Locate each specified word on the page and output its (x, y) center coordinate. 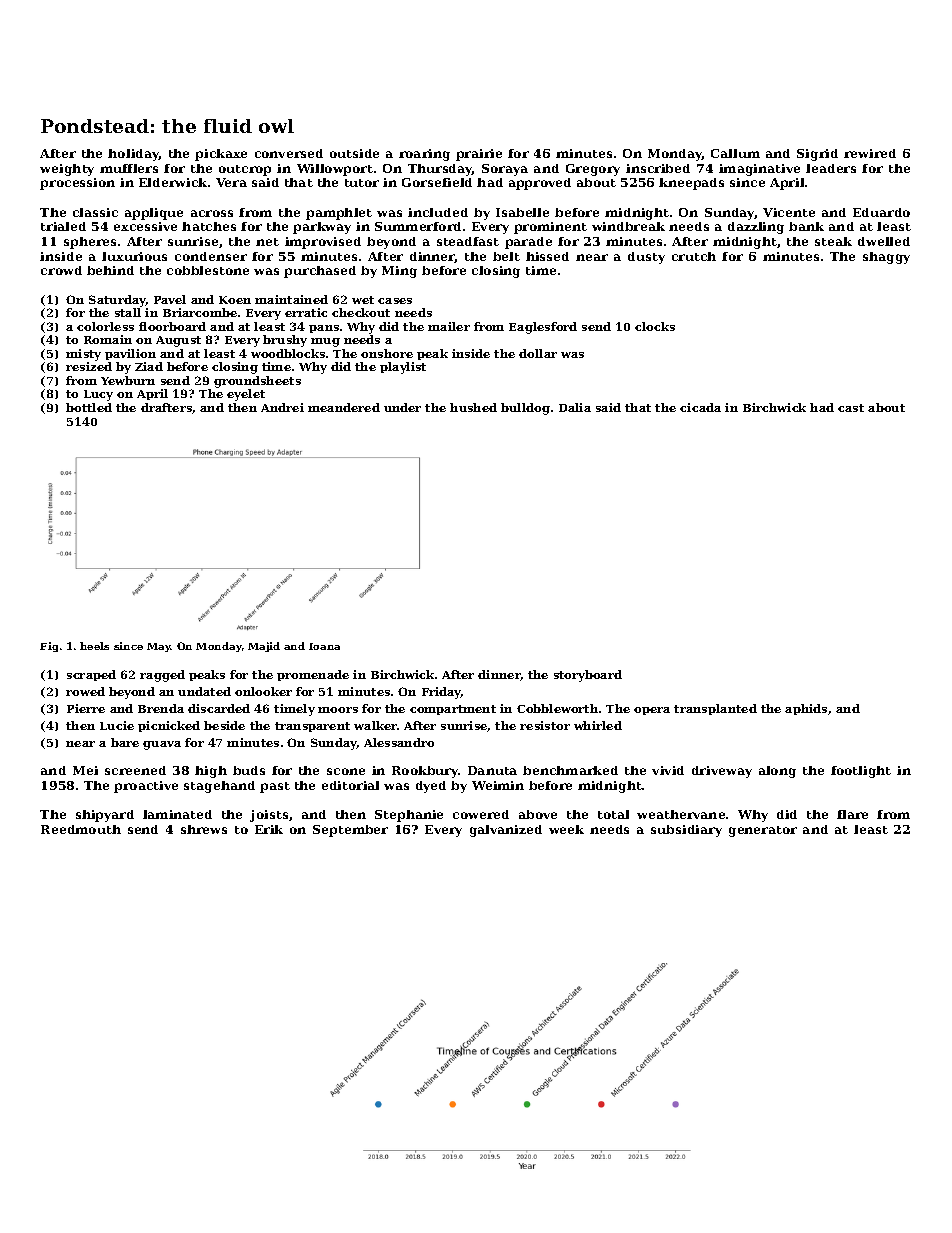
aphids (806, 709)
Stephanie (409, 816)
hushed (473, 407)
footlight (861, 772)
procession (77, 184)
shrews (204, 829)
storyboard (588, 676)
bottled (89, 407)
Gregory (593, 170)
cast (851, 408)
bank (806, 226)
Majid (264, 647)
